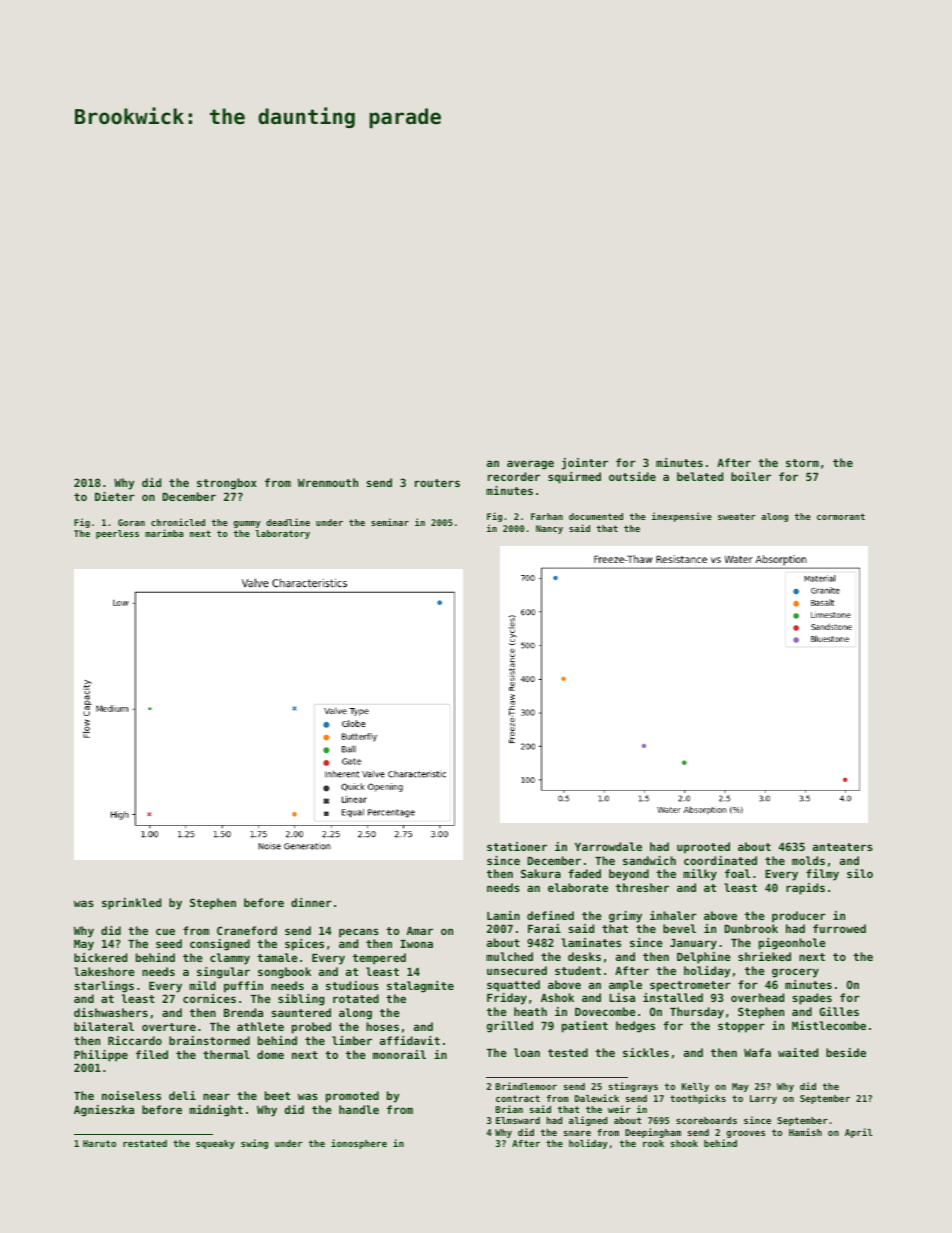  Describe the element at coordinates (550, 915) in the screenshot. I see `defined` at that location.
